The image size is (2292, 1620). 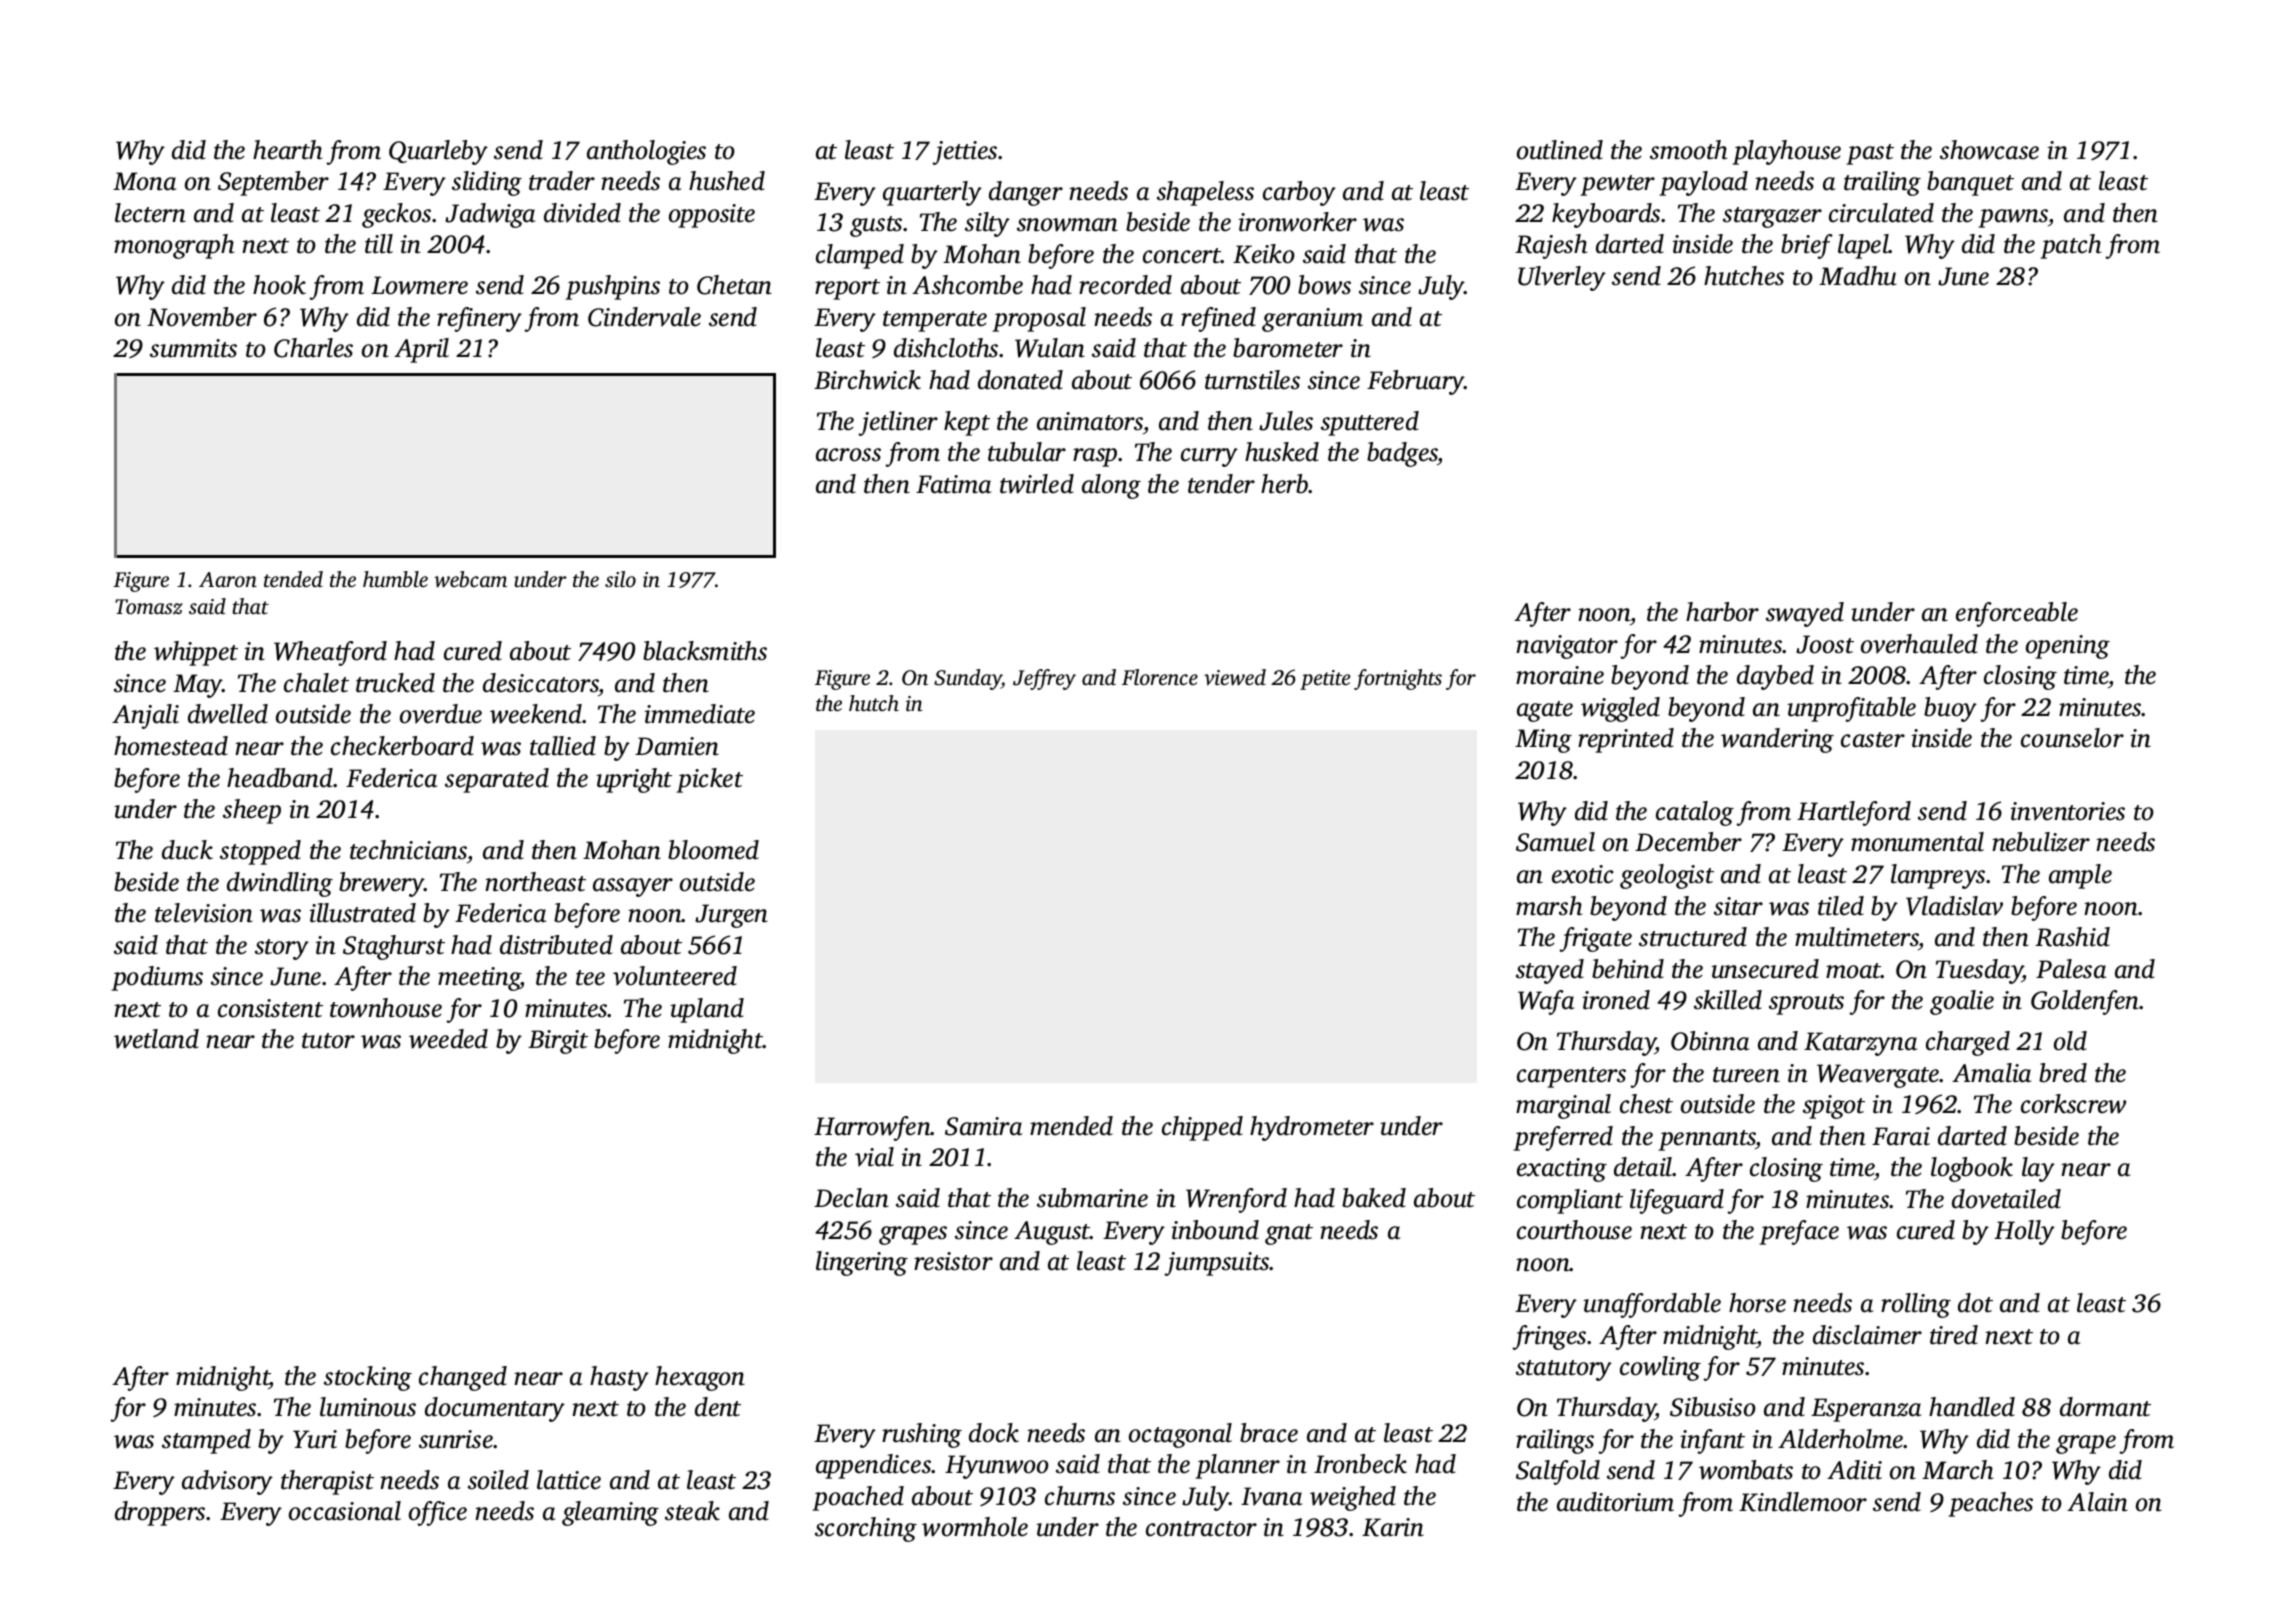 What do you see at coordinates (228, 579) in the document?
I see `Aaron` at bounding box center [228, 579].
